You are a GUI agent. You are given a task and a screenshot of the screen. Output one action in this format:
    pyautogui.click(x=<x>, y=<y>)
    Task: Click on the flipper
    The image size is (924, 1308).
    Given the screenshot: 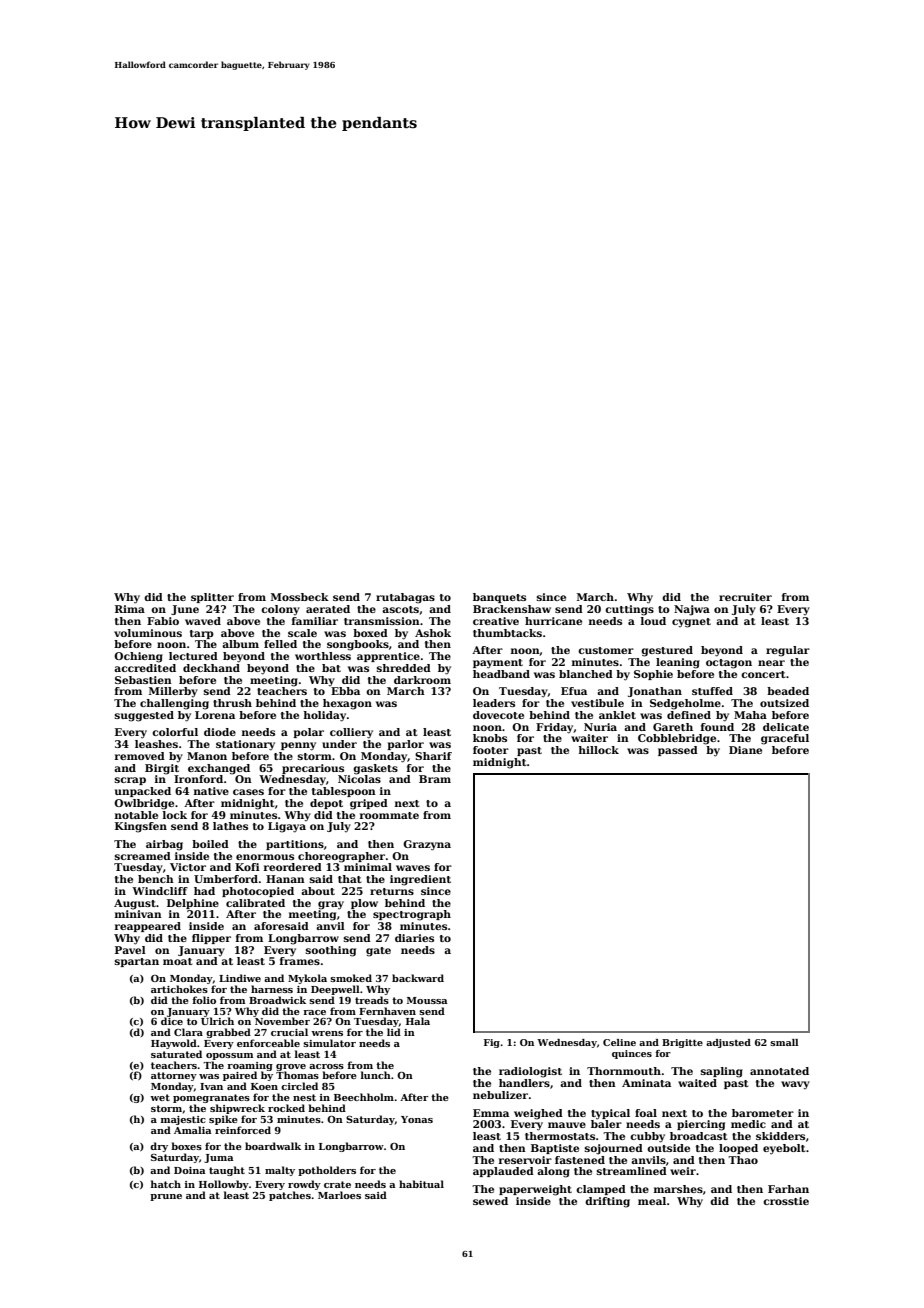 What is the action you would take?
    pyautogui.click(x=211, y=939)
